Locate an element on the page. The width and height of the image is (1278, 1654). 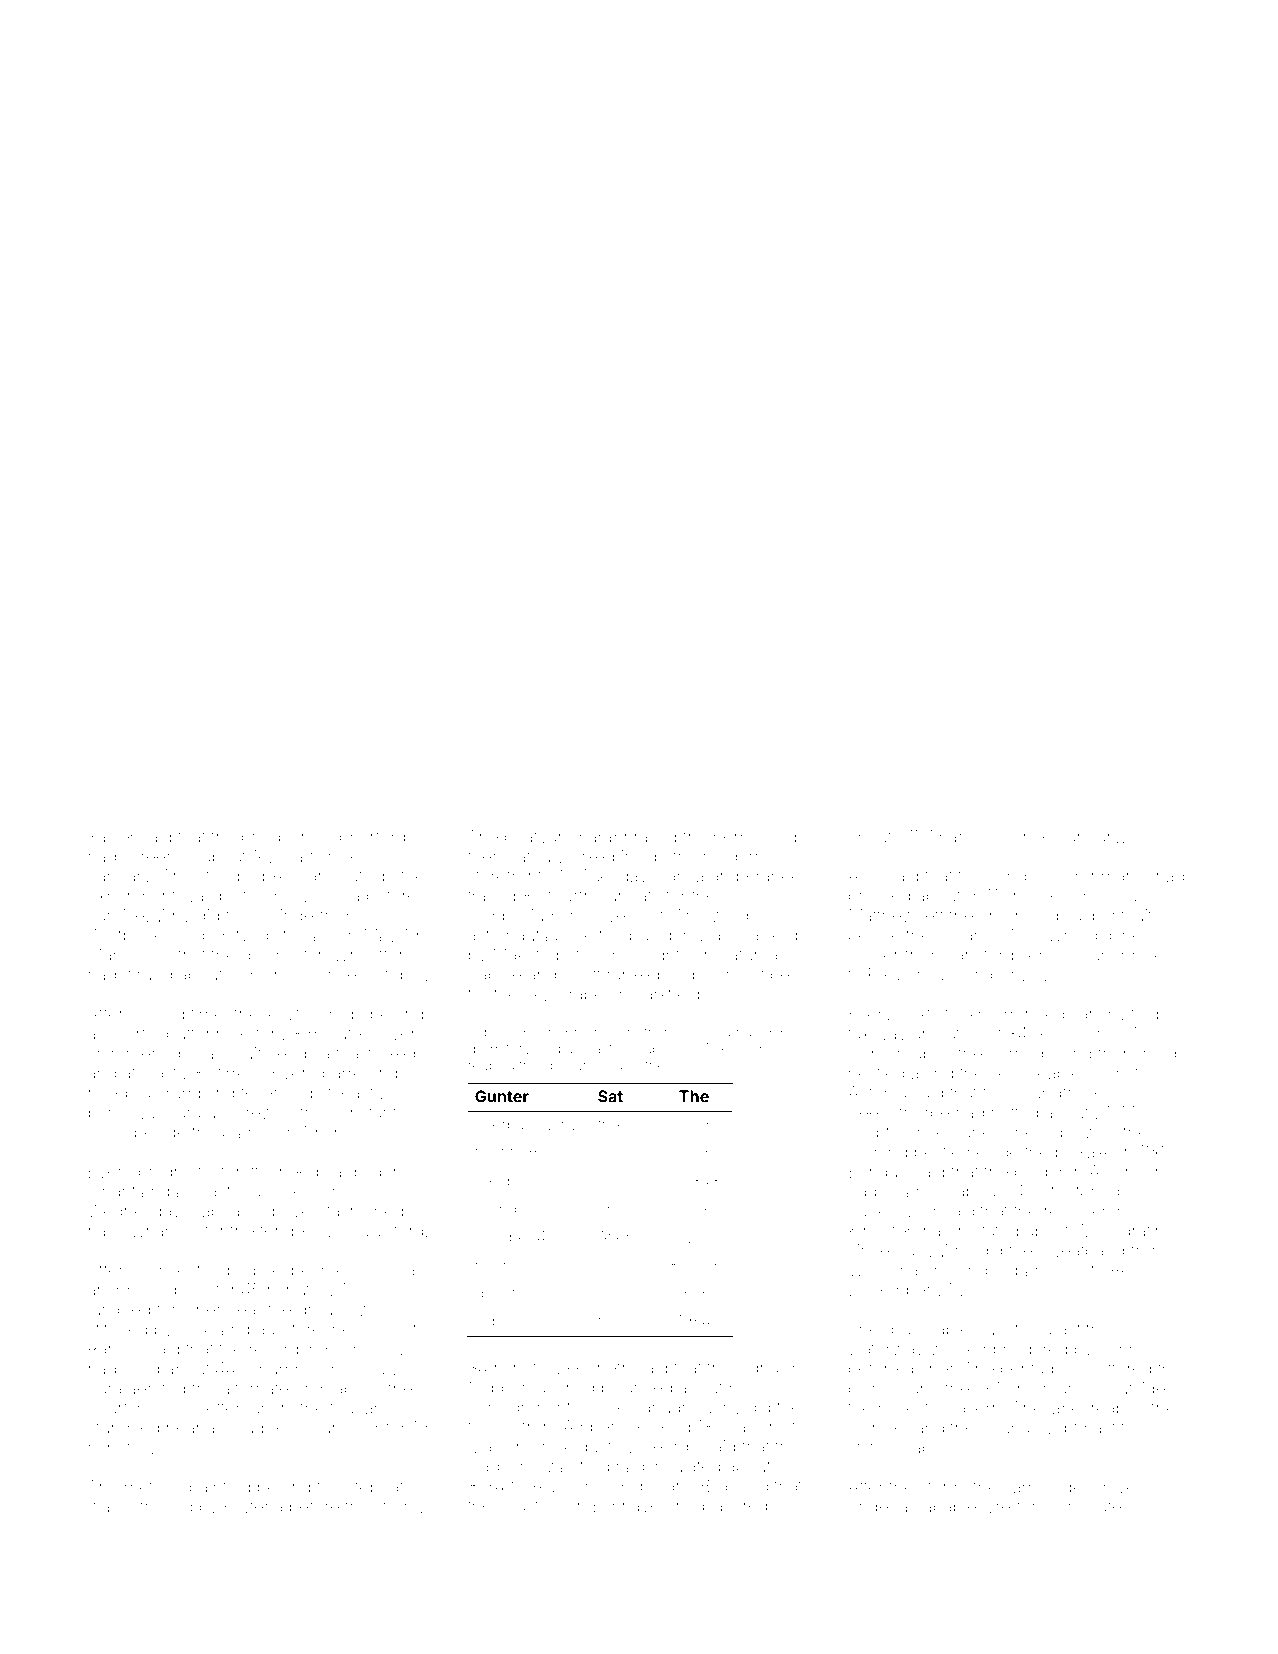
signal is located at coordinates (760, 1369).
